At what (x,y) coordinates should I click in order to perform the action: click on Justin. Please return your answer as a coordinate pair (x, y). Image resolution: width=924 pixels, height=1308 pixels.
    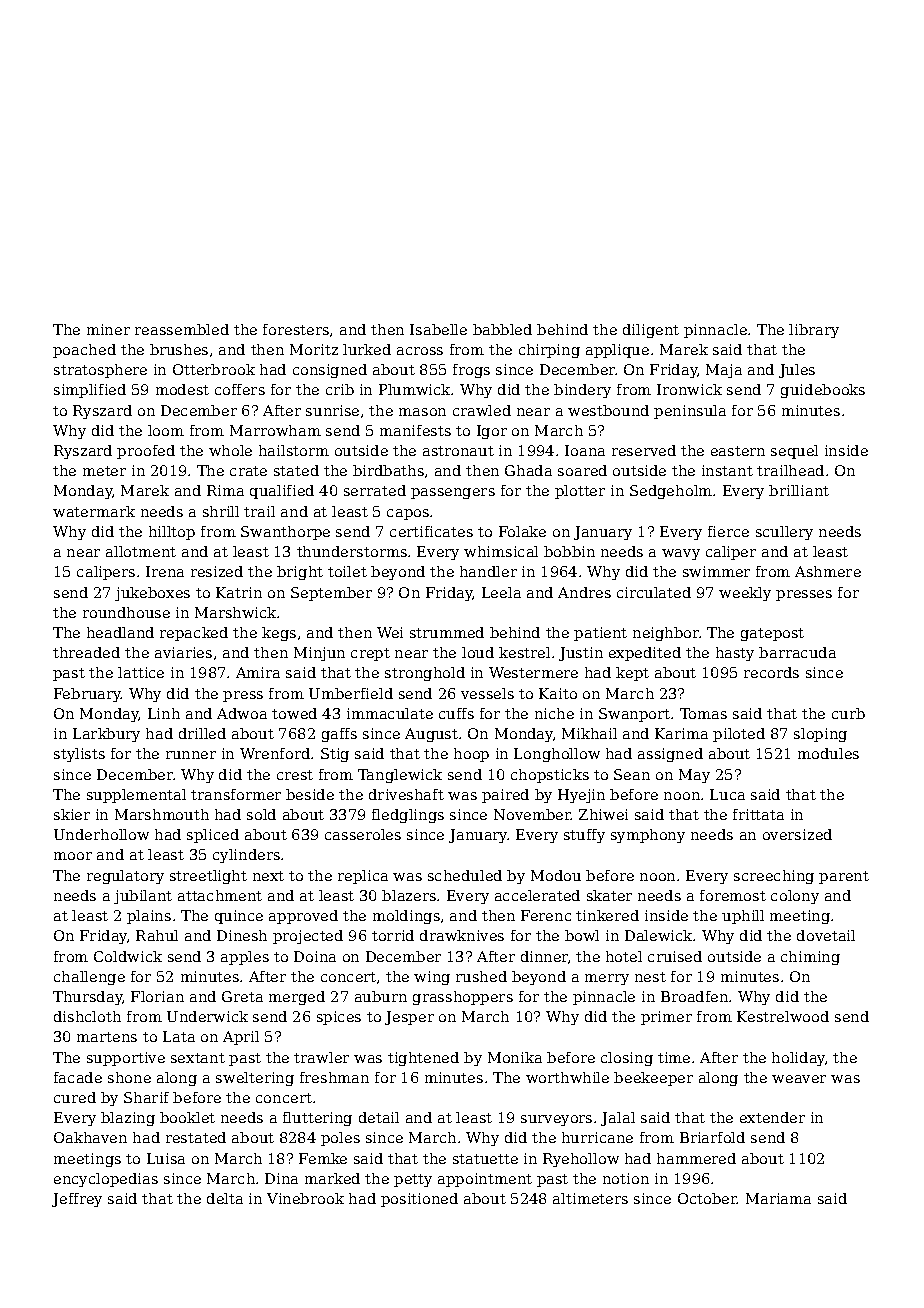
    Looking at the image, I should click on (581, 654).
